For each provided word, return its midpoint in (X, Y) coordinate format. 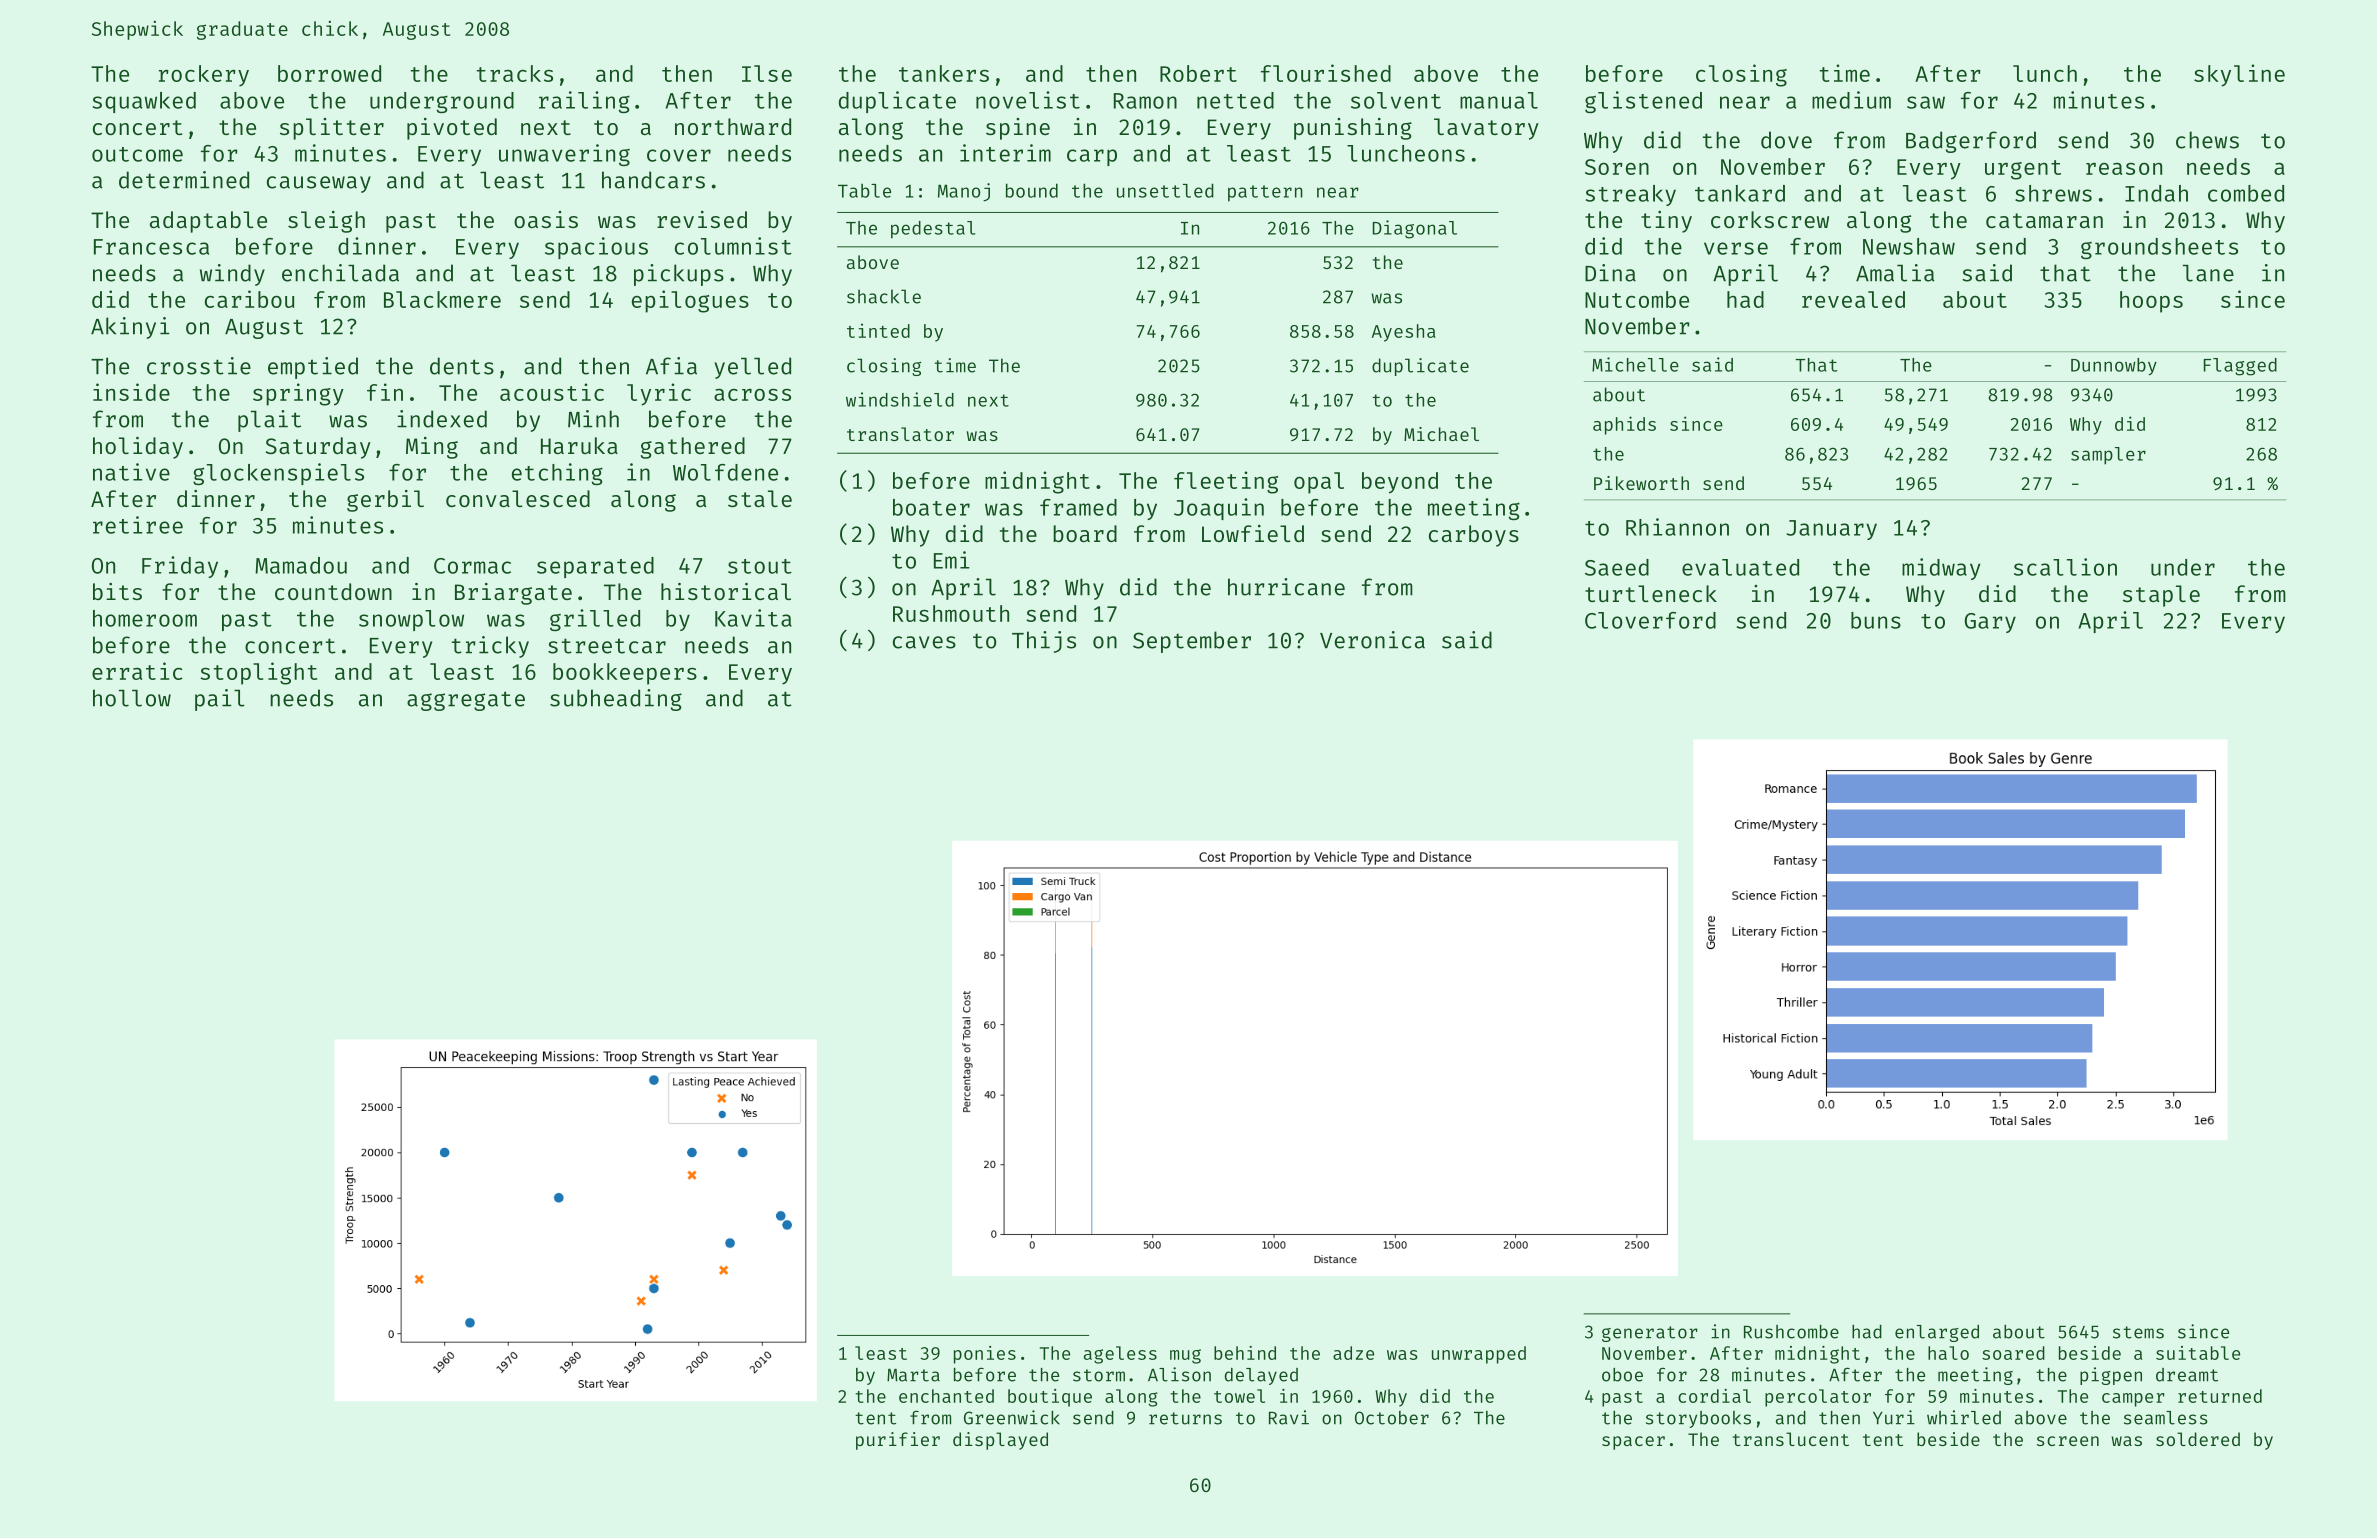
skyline (2239, 75)
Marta (913, 1375)
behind (1245, 1353)
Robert (1198, 73)
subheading (616, 700)
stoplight (258, 673)
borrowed (329, 73)
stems (2138, 1332)
